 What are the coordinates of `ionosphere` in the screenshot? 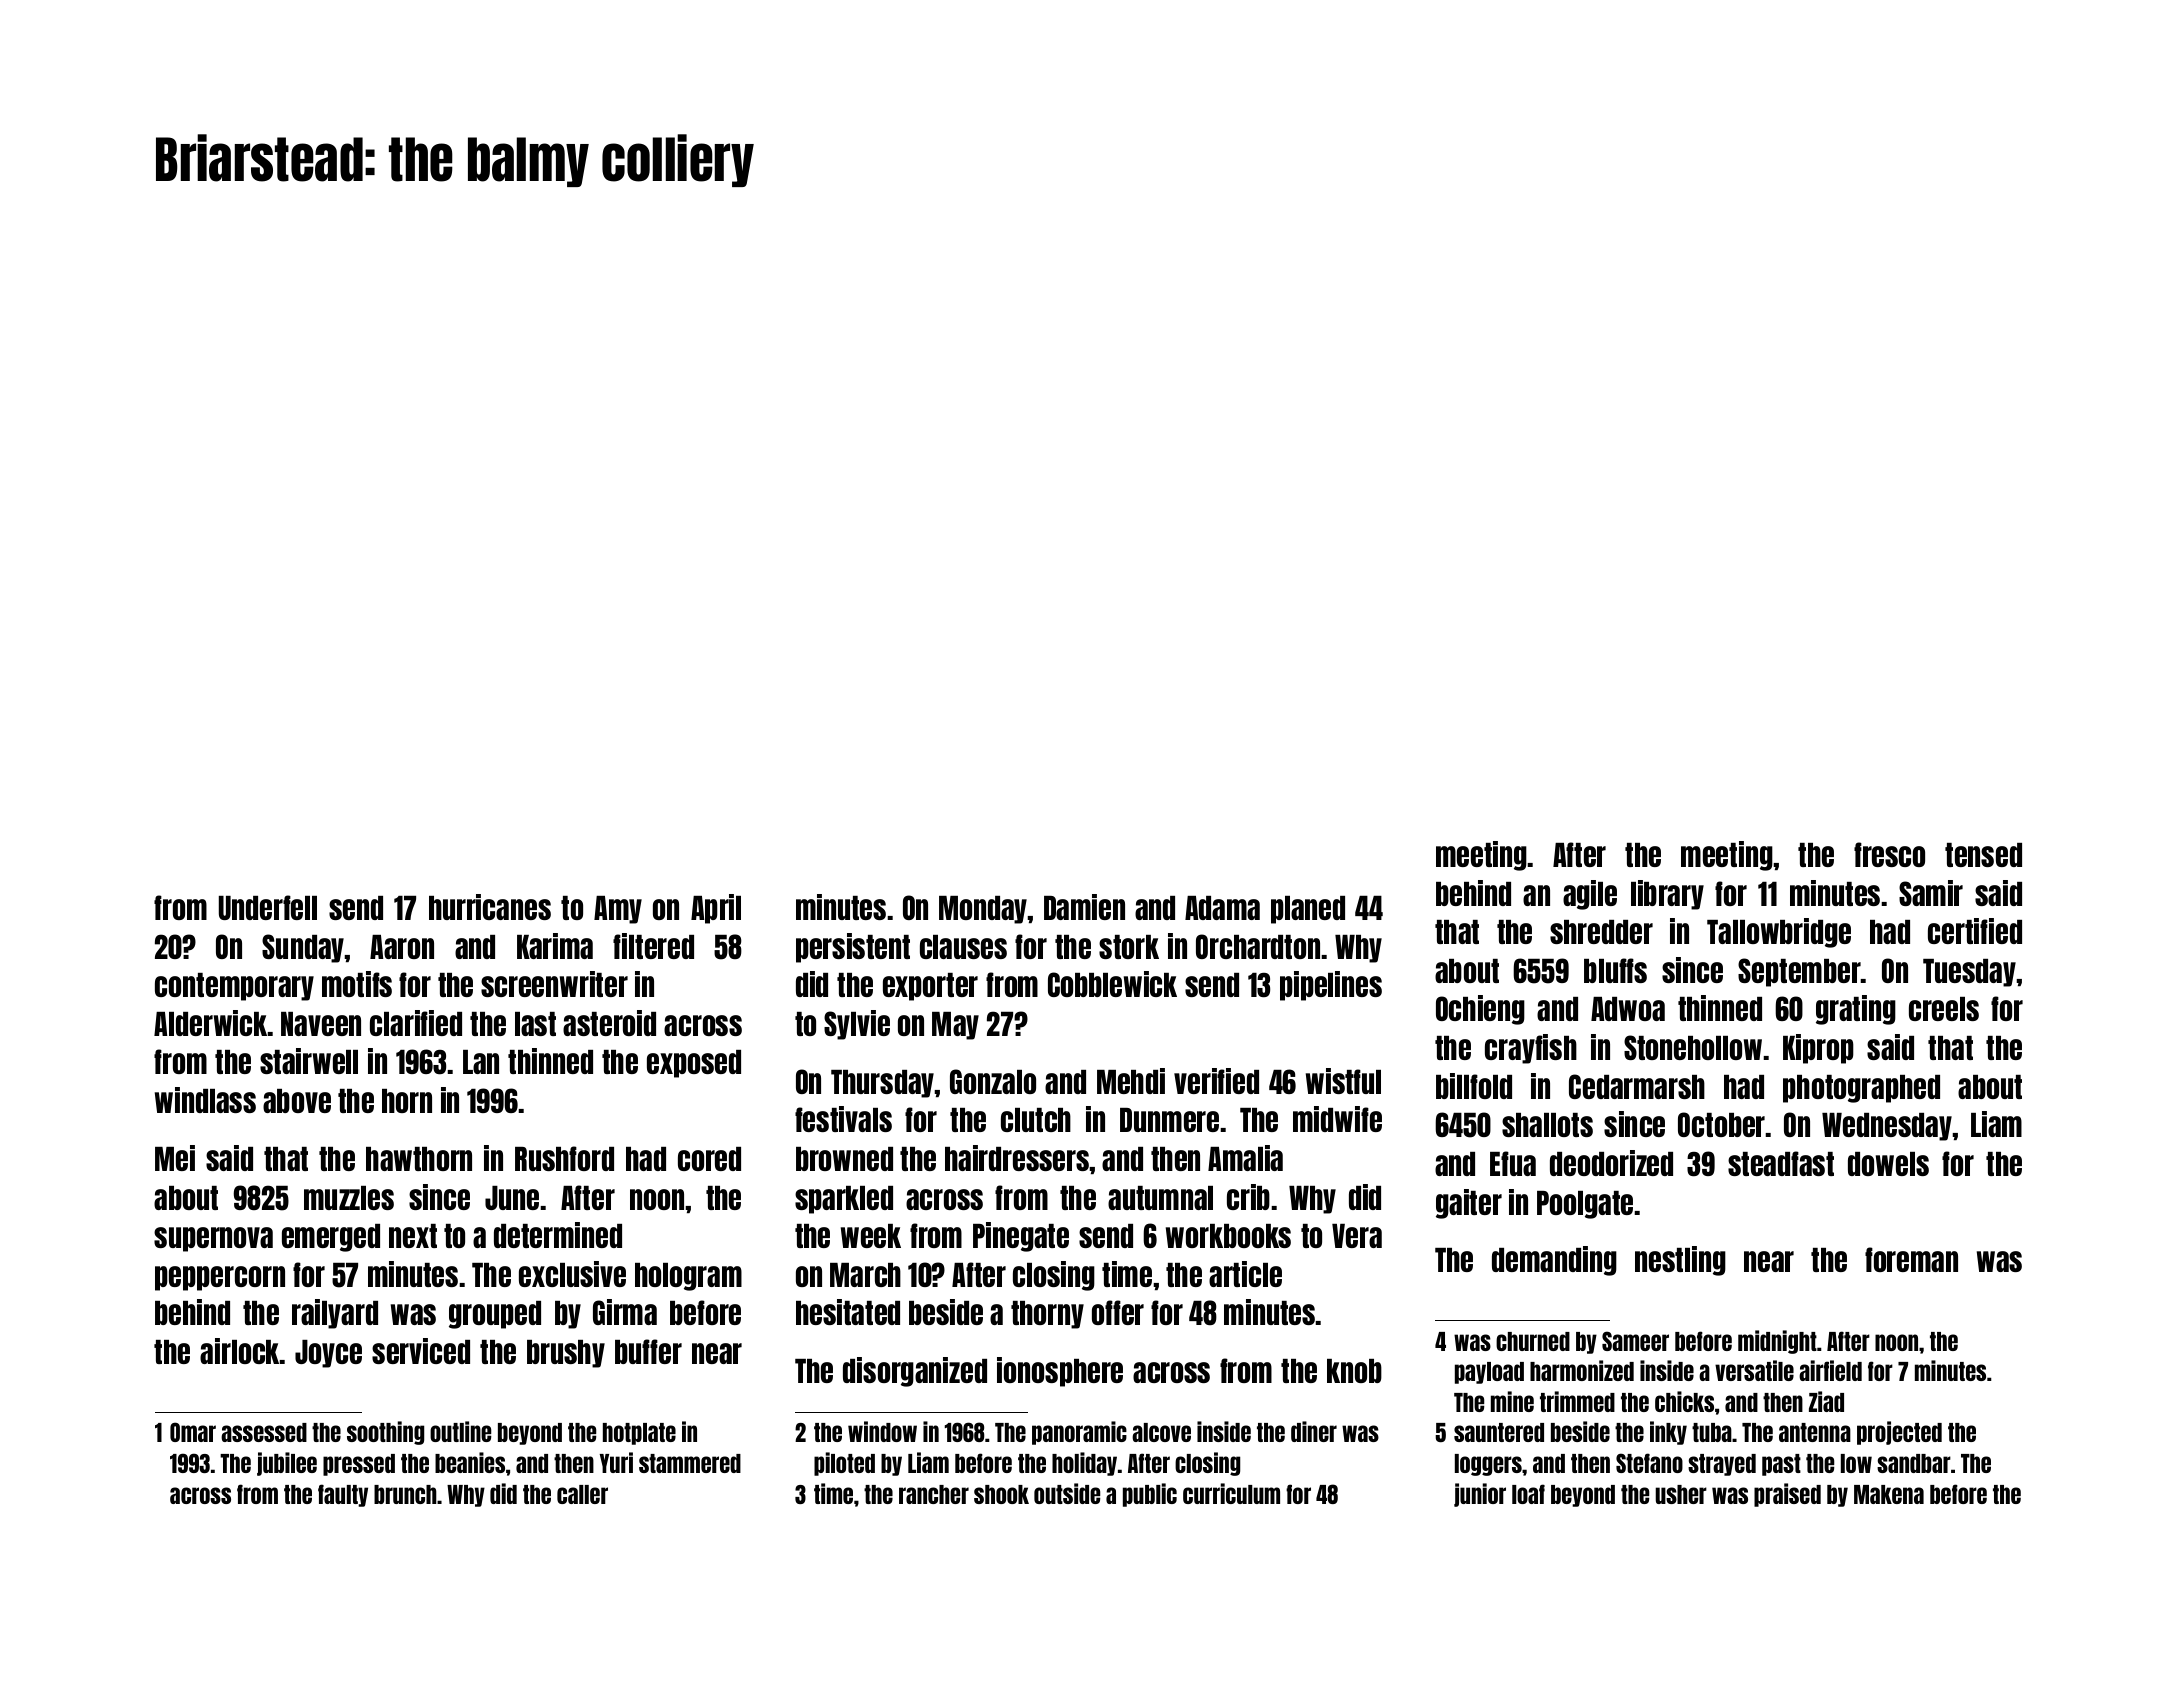 It's located at (1060, 1372).
